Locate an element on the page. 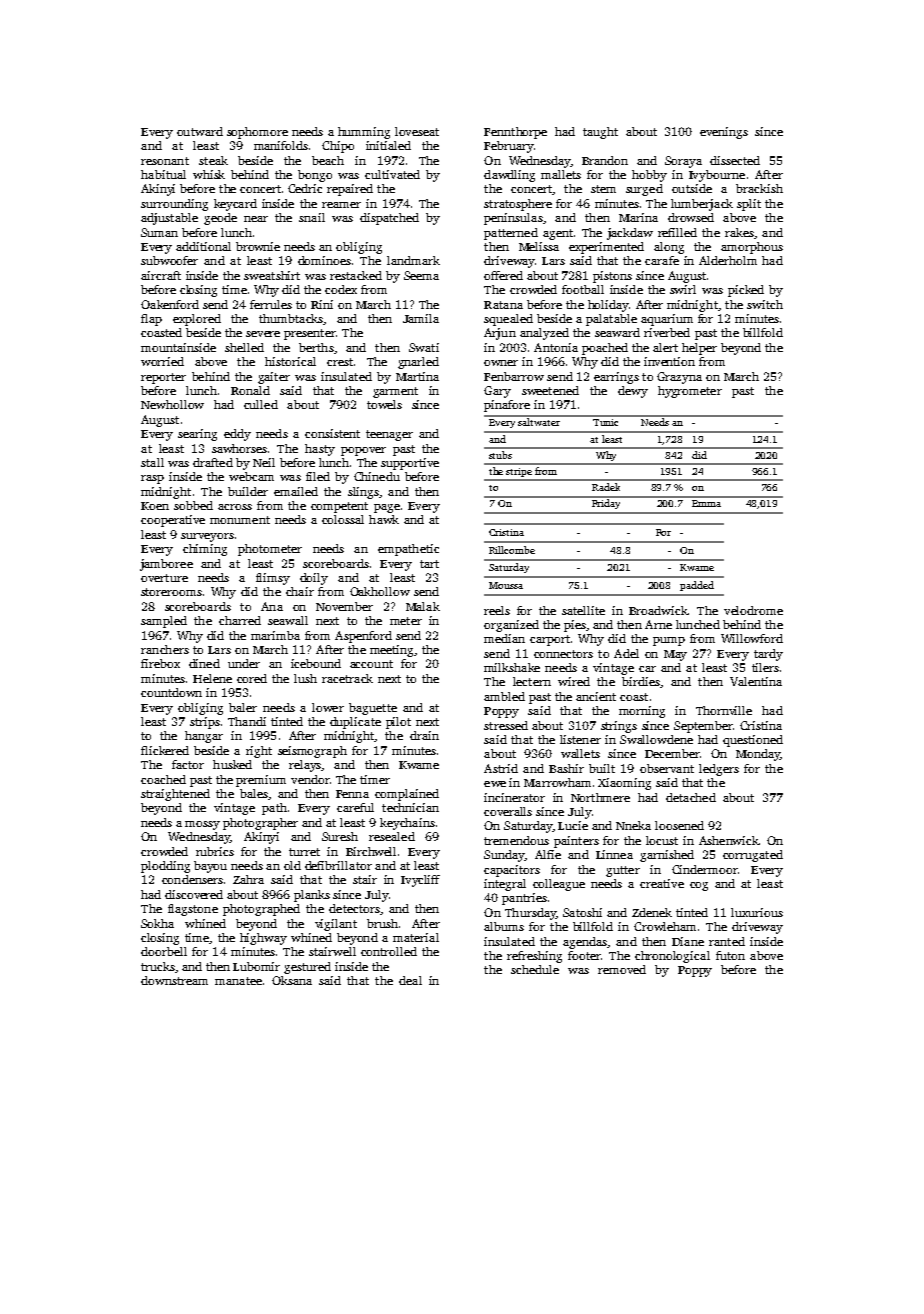  velodrome is located at coordinates (753, 610).
